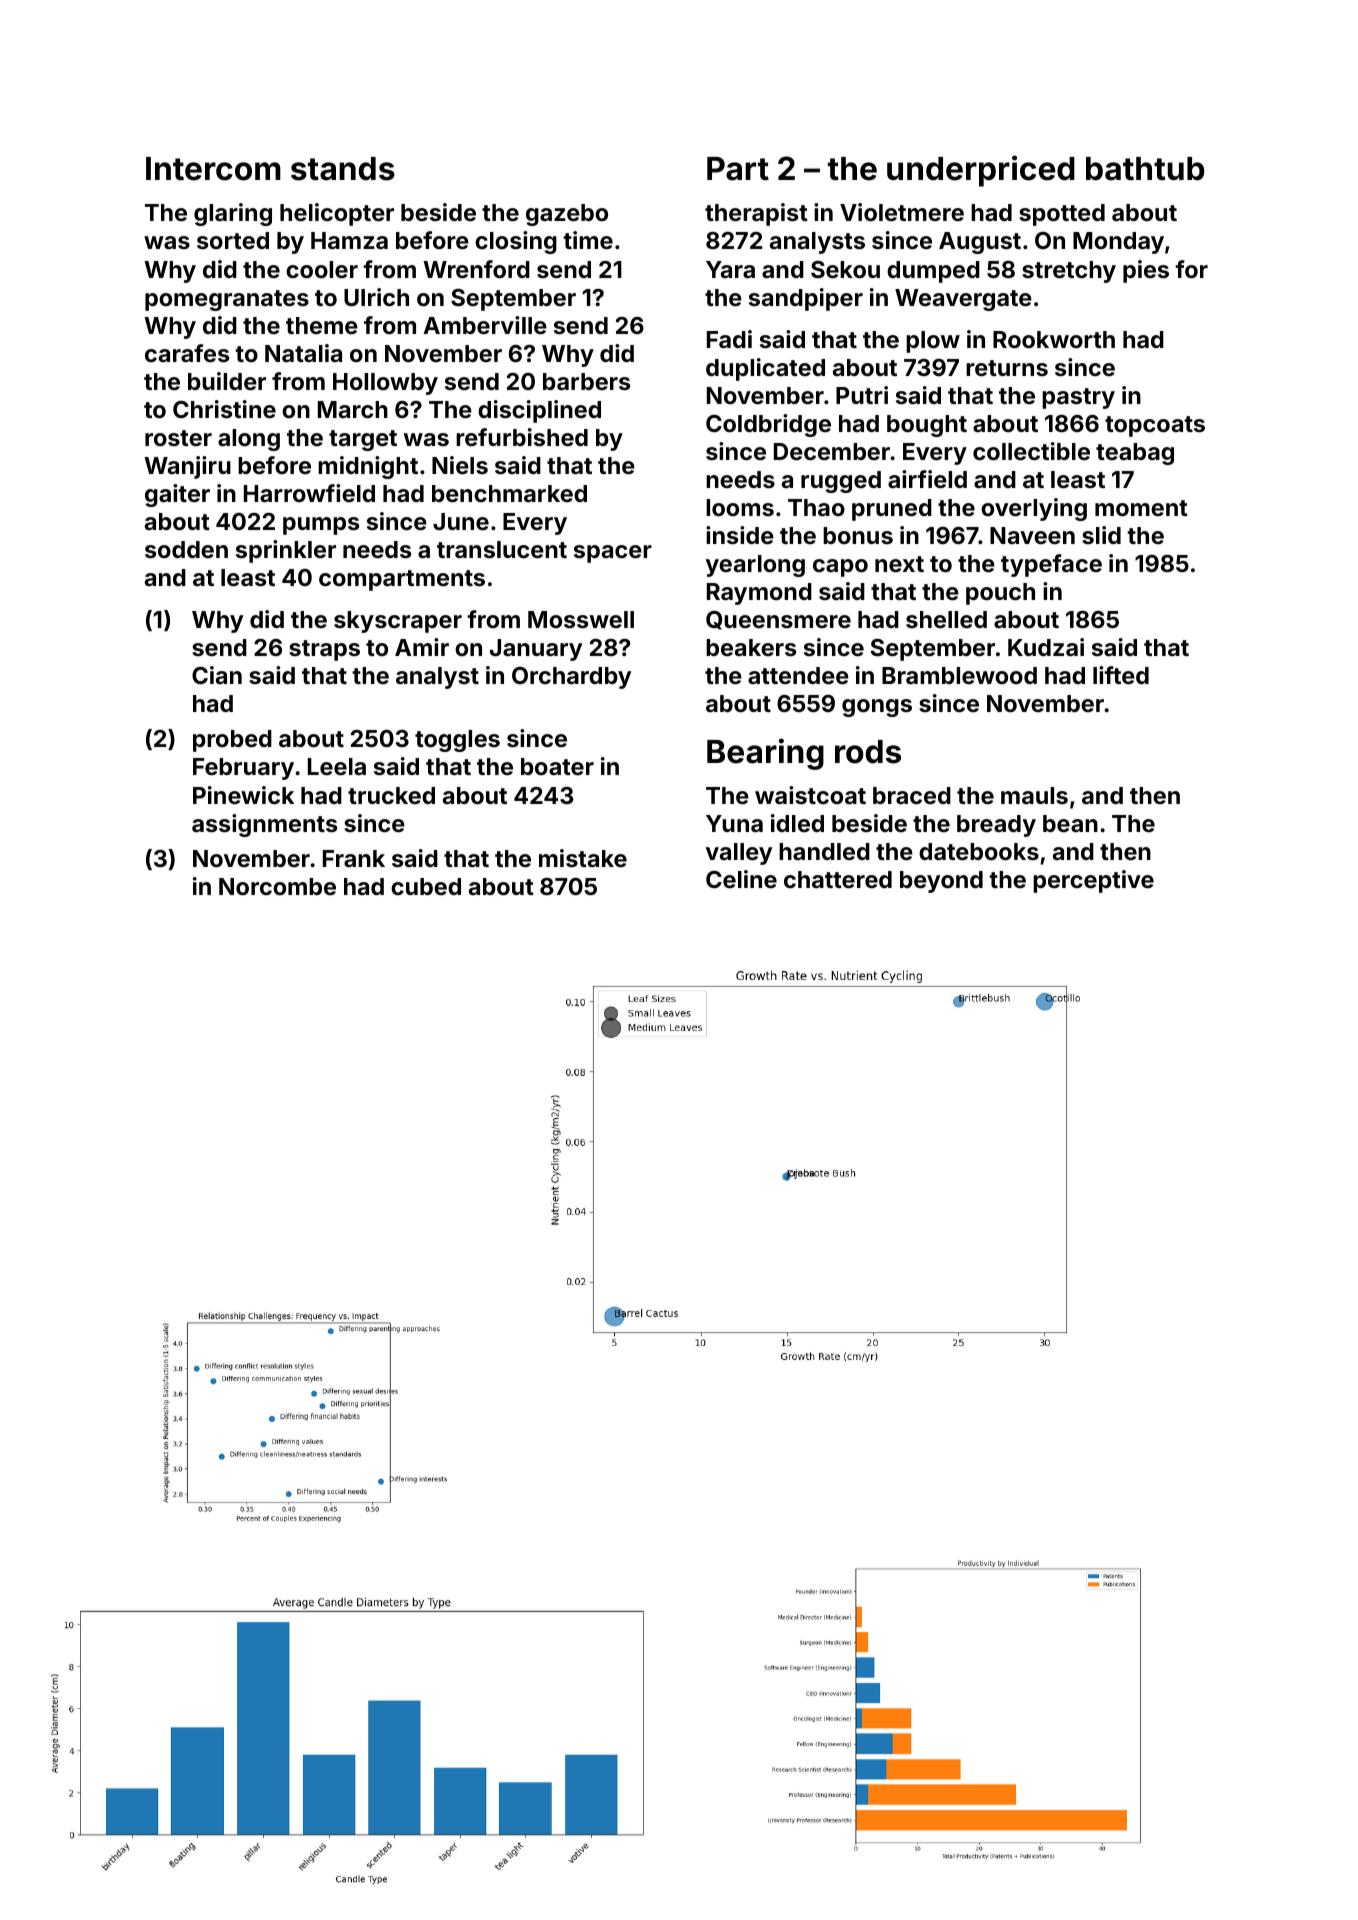 This screenshot has height=1920, width=1358. What do you see at coordinates (729, 339) in the screenshot?
I see `Fadi` at bounding box center [729, 339].
